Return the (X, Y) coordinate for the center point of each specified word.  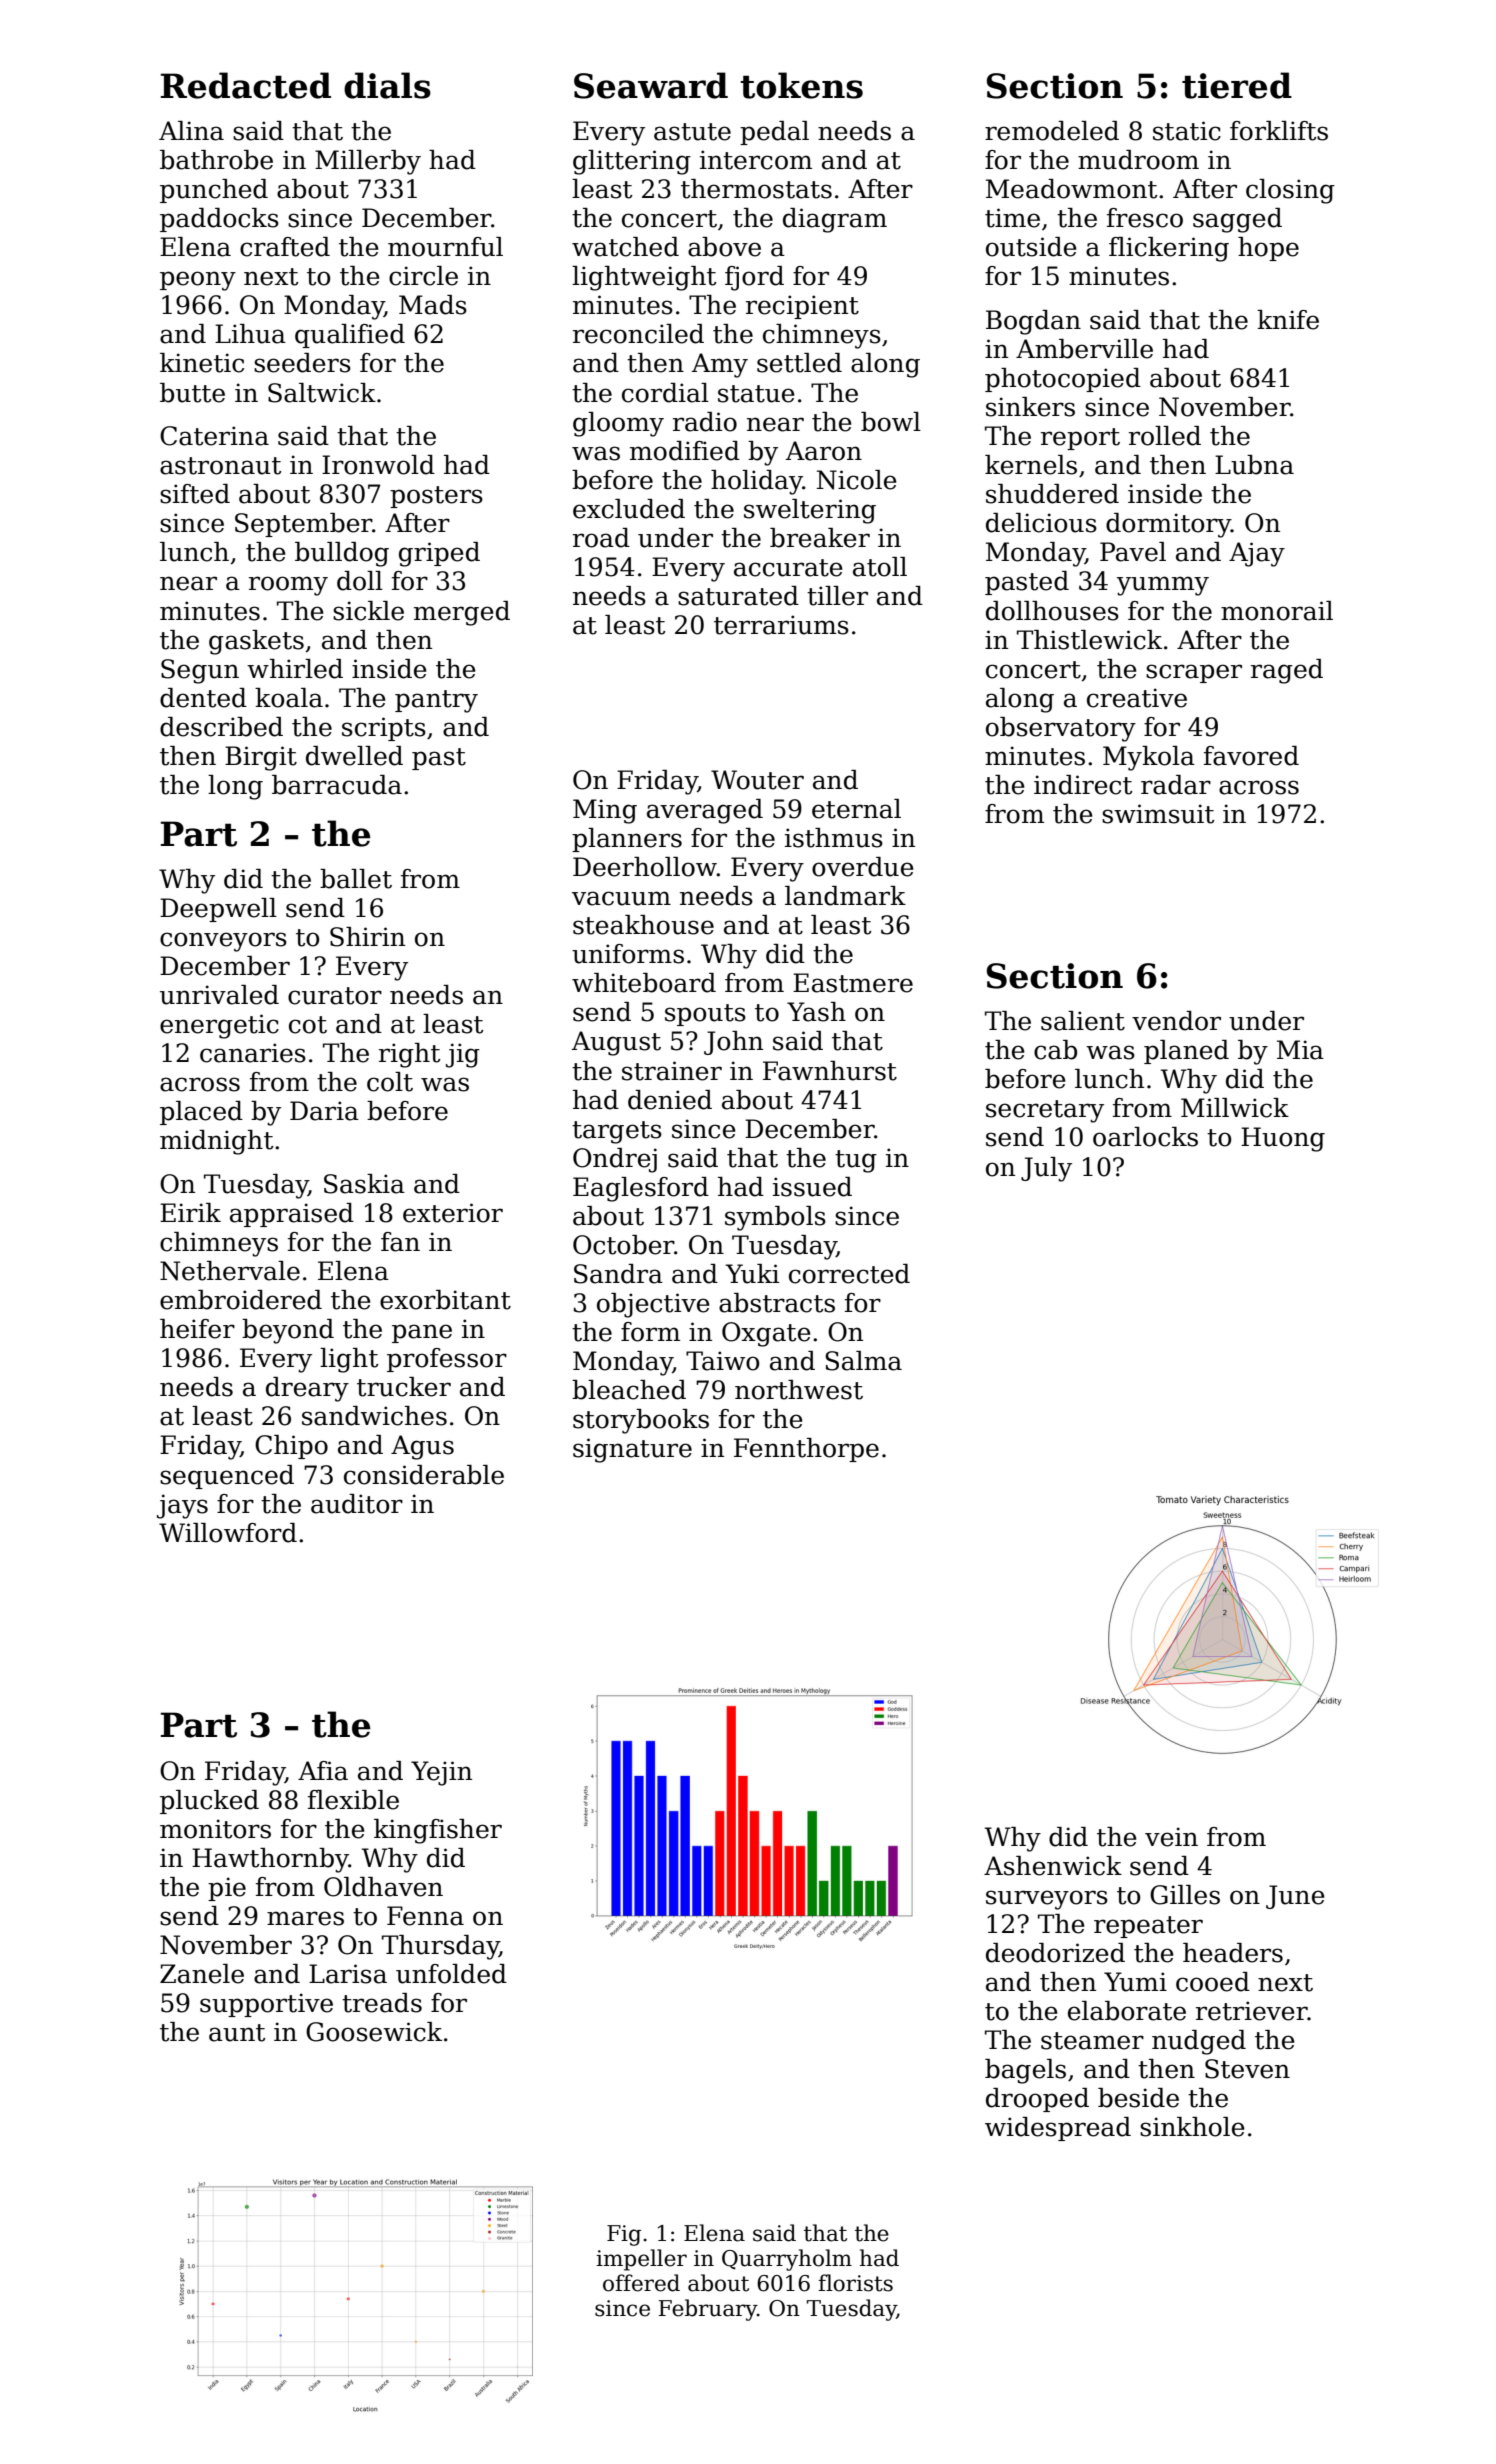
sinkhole (1192, 2127)
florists (855, 2283)
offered (641, 2283)
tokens (801, 85)
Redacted (246, 85)
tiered (1237, 85)
